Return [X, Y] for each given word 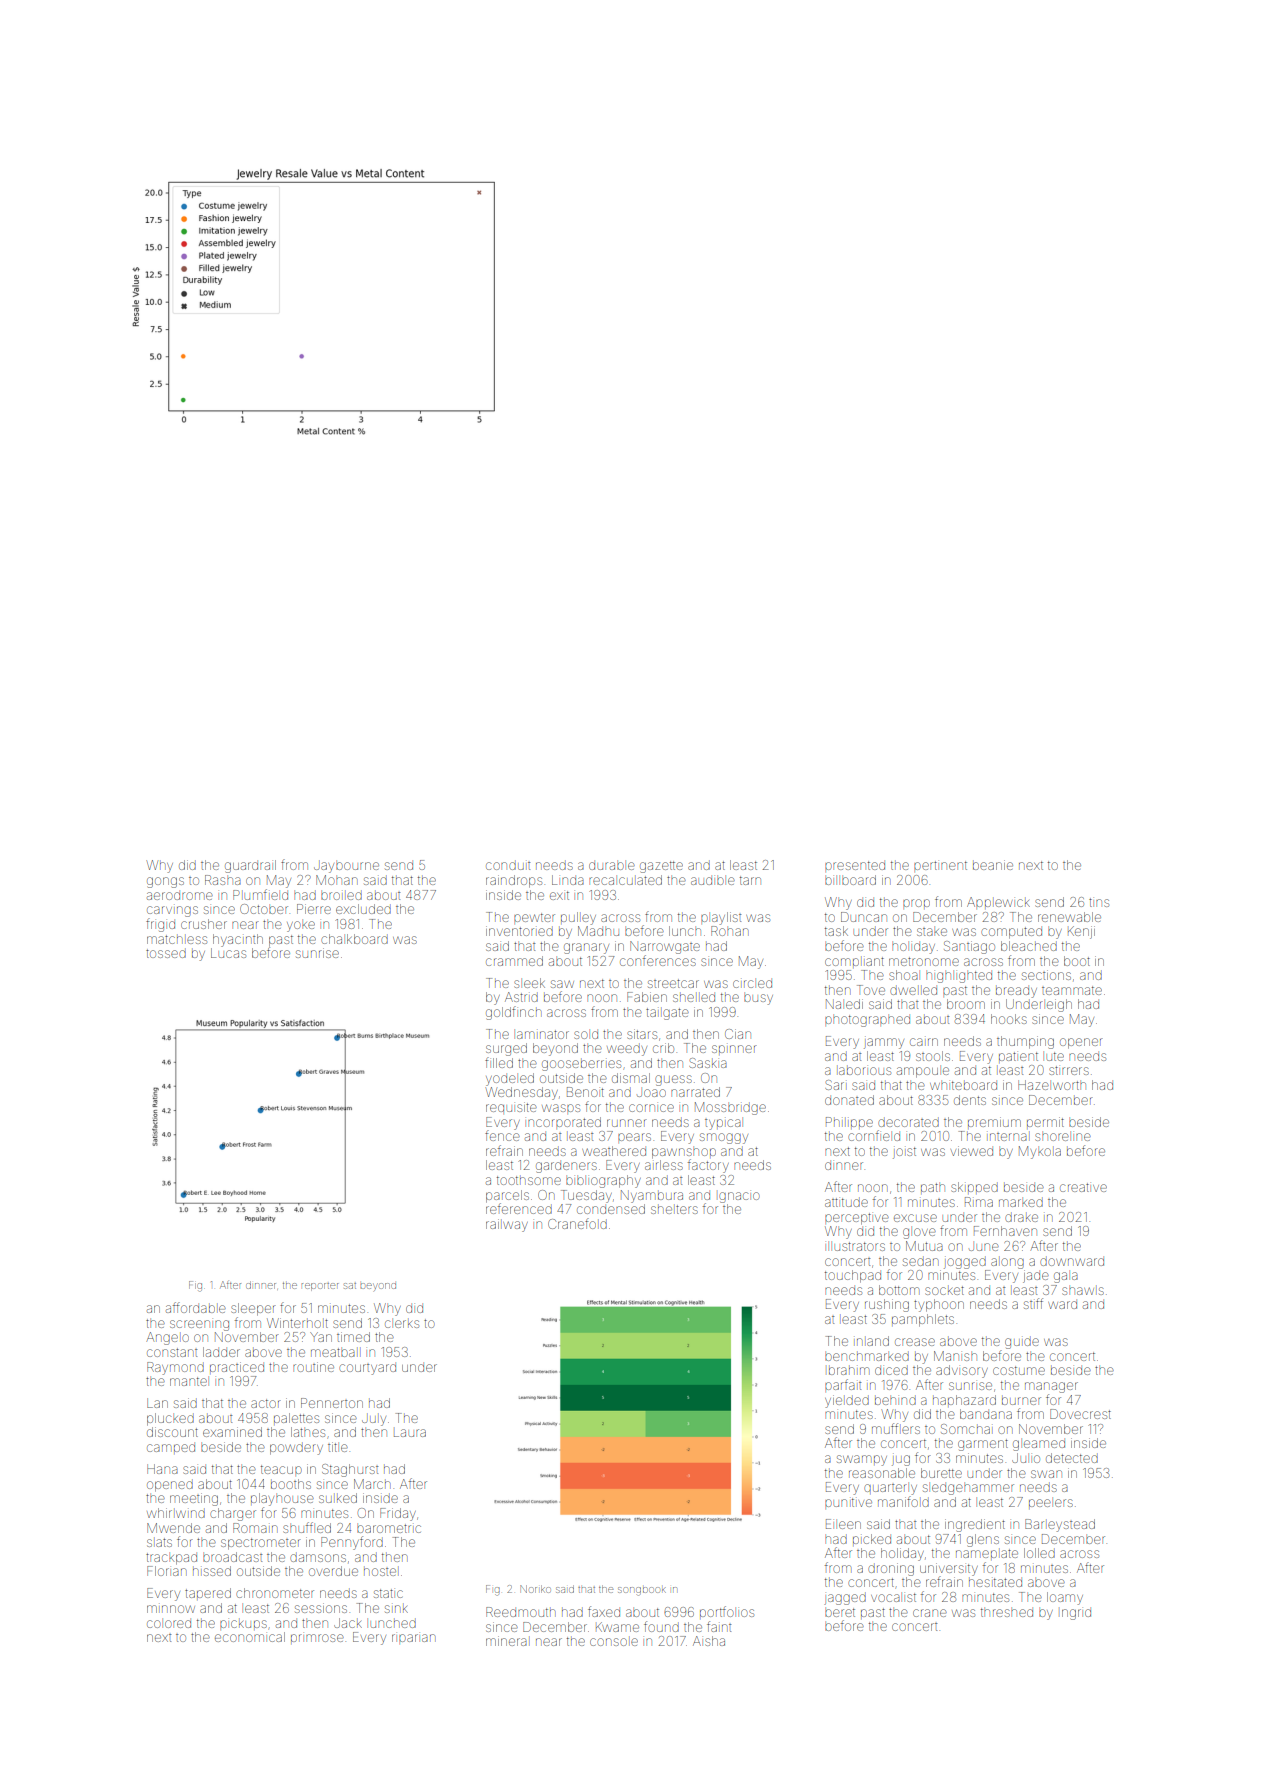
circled [752, 984]
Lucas [228, 953]
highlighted [959, 977]
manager [1051, 1387]
